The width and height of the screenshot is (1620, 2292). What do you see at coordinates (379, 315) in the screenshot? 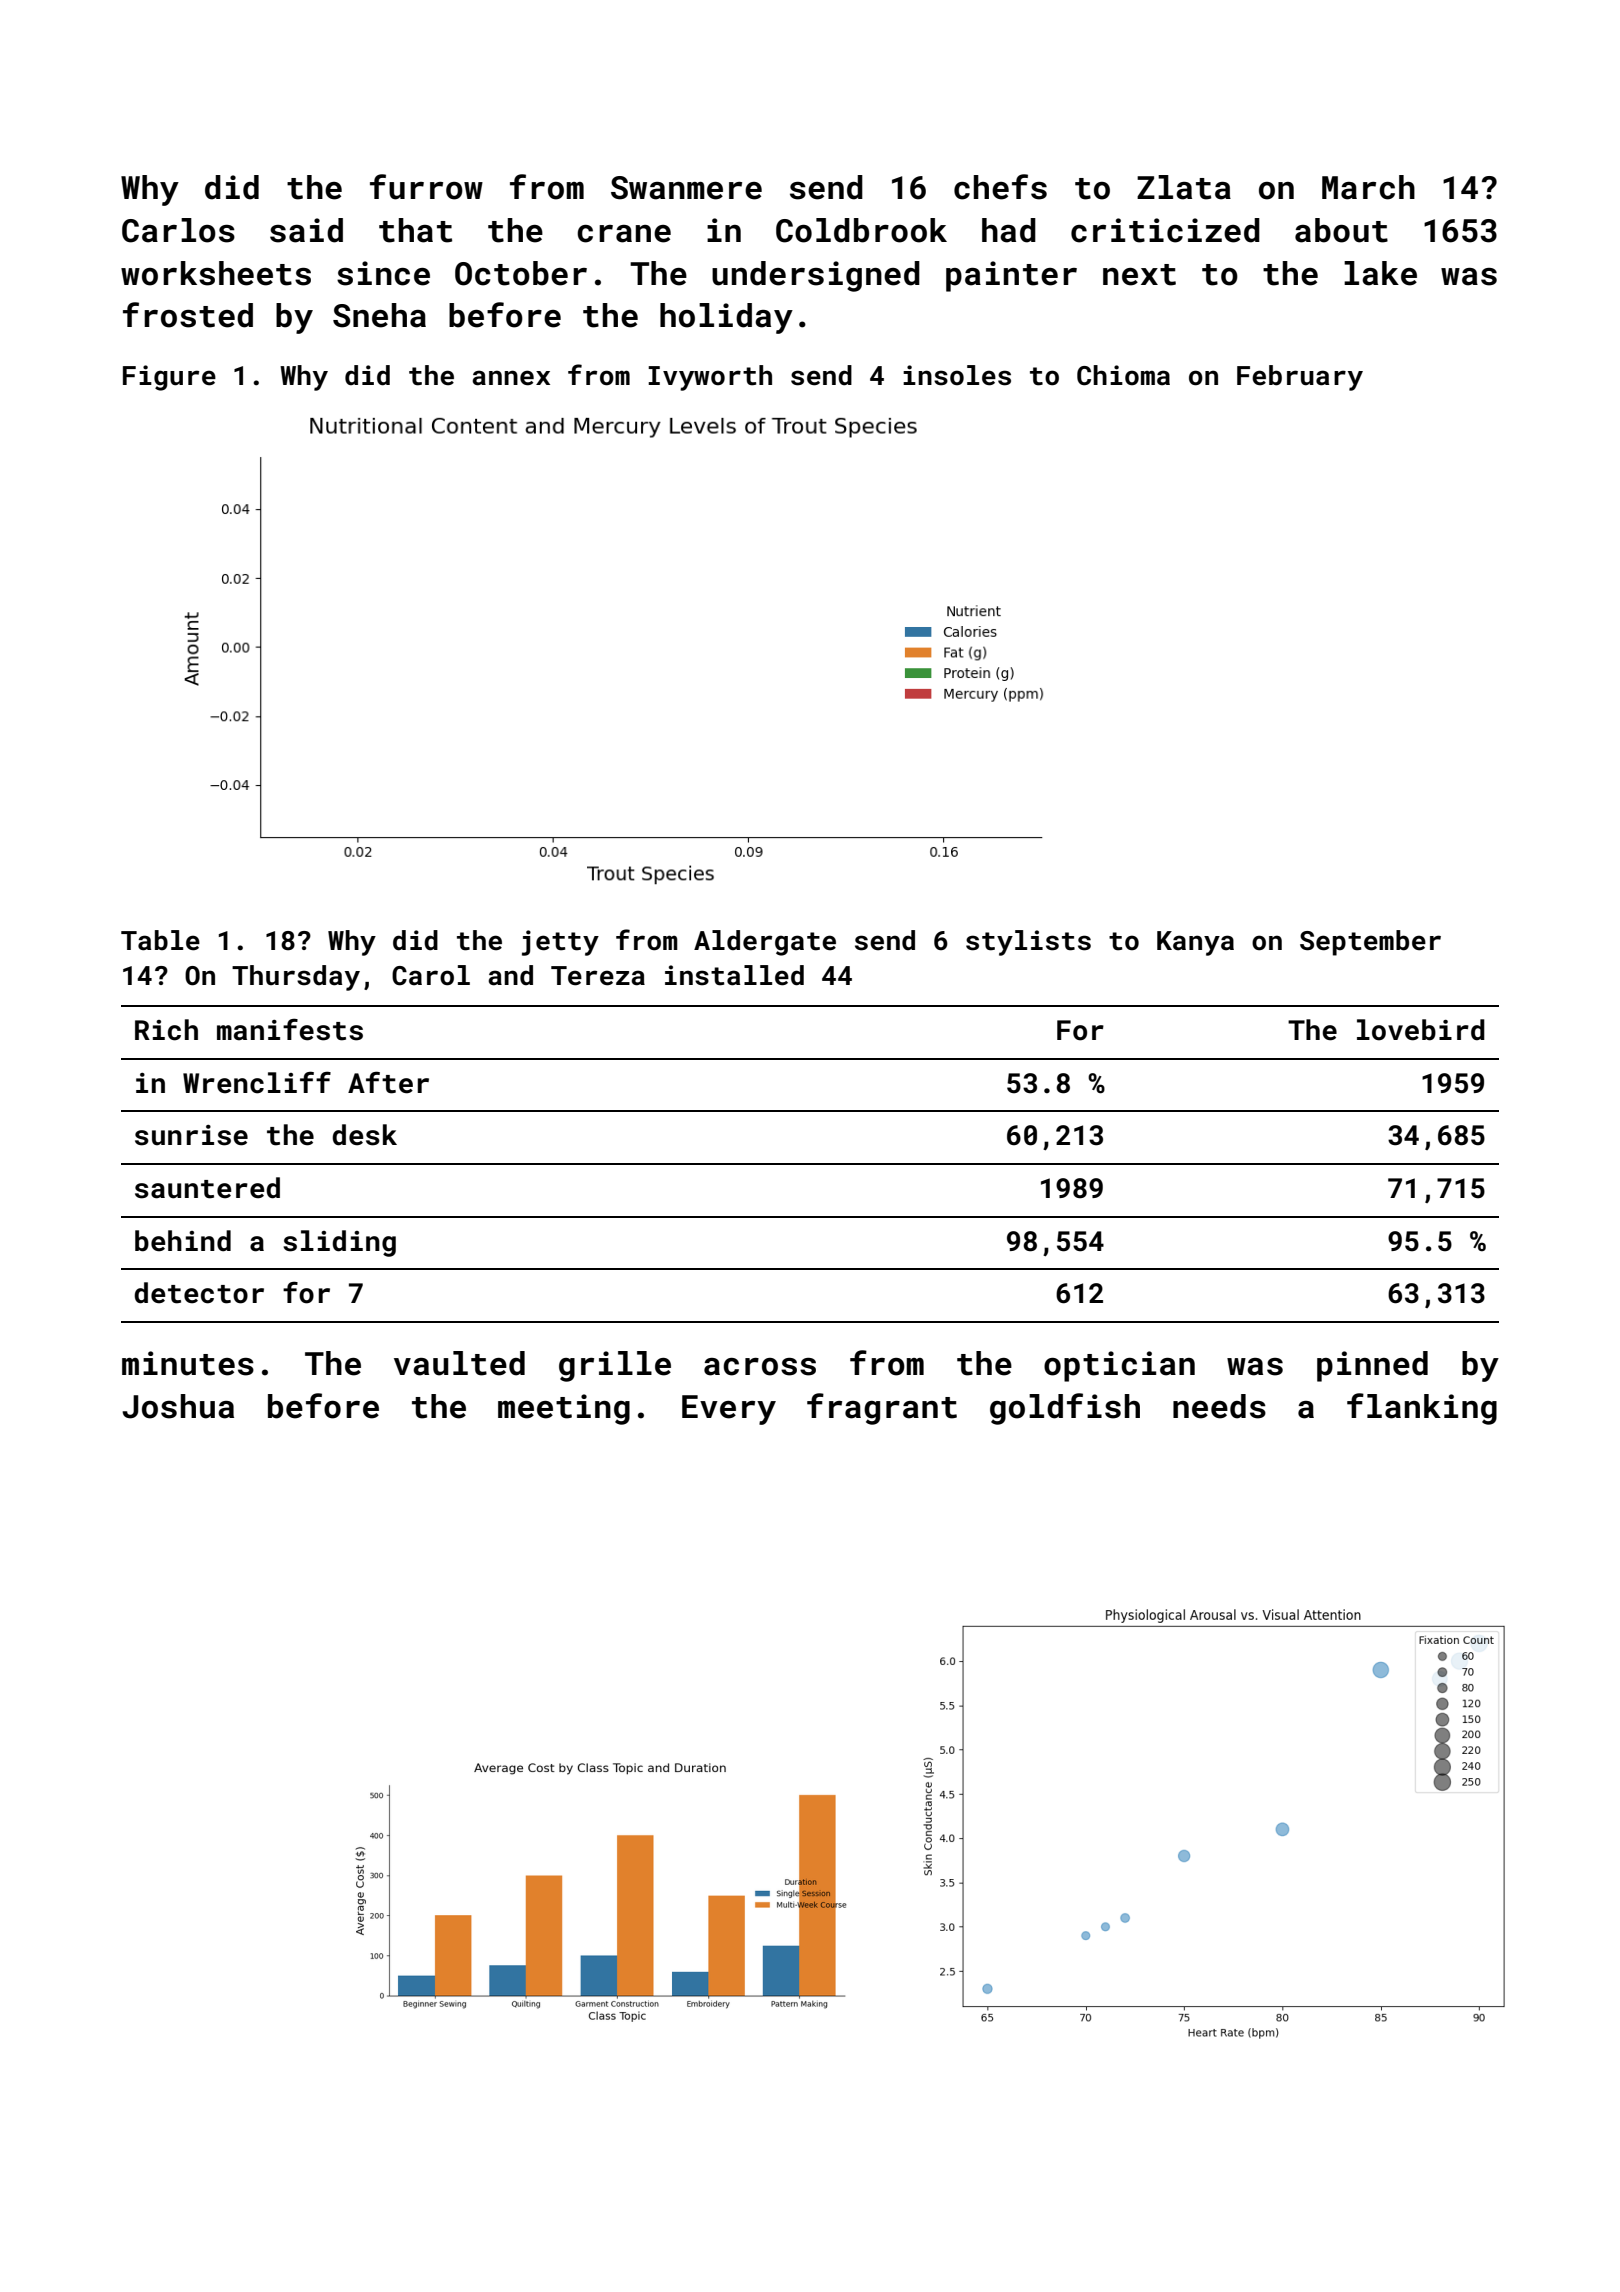
I see `Sneha` at bounding box center [379, 315].
